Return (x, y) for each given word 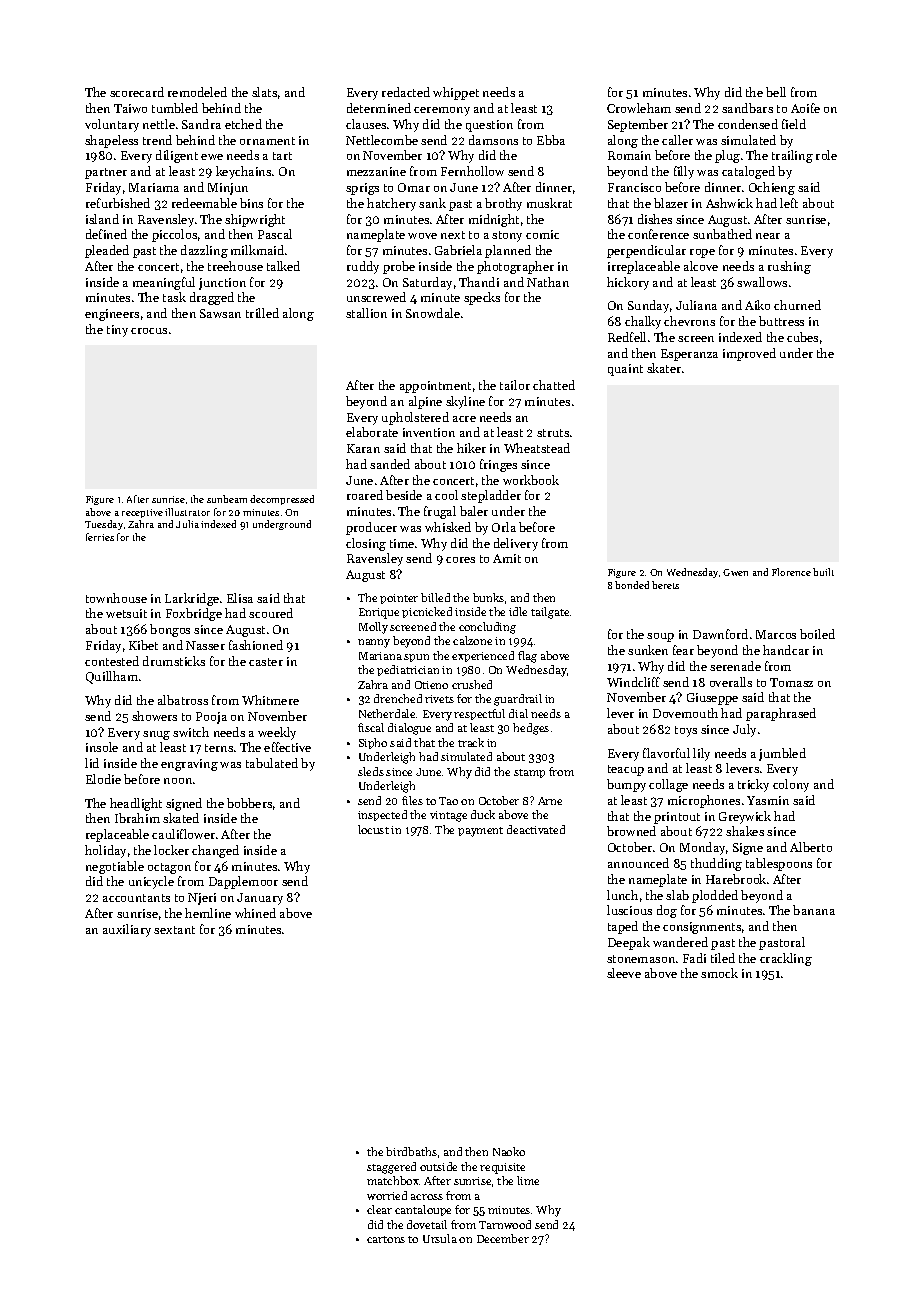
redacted (406, 92)
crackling (786, 959)
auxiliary (127, 930)
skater (664, 368)
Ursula (440, 1238)
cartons (386, 1239)
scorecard (137, 92)
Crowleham (639, 108)
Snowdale (433, 313)
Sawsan (220, 313)
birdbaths (411, 1151)
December (503, 1238)
